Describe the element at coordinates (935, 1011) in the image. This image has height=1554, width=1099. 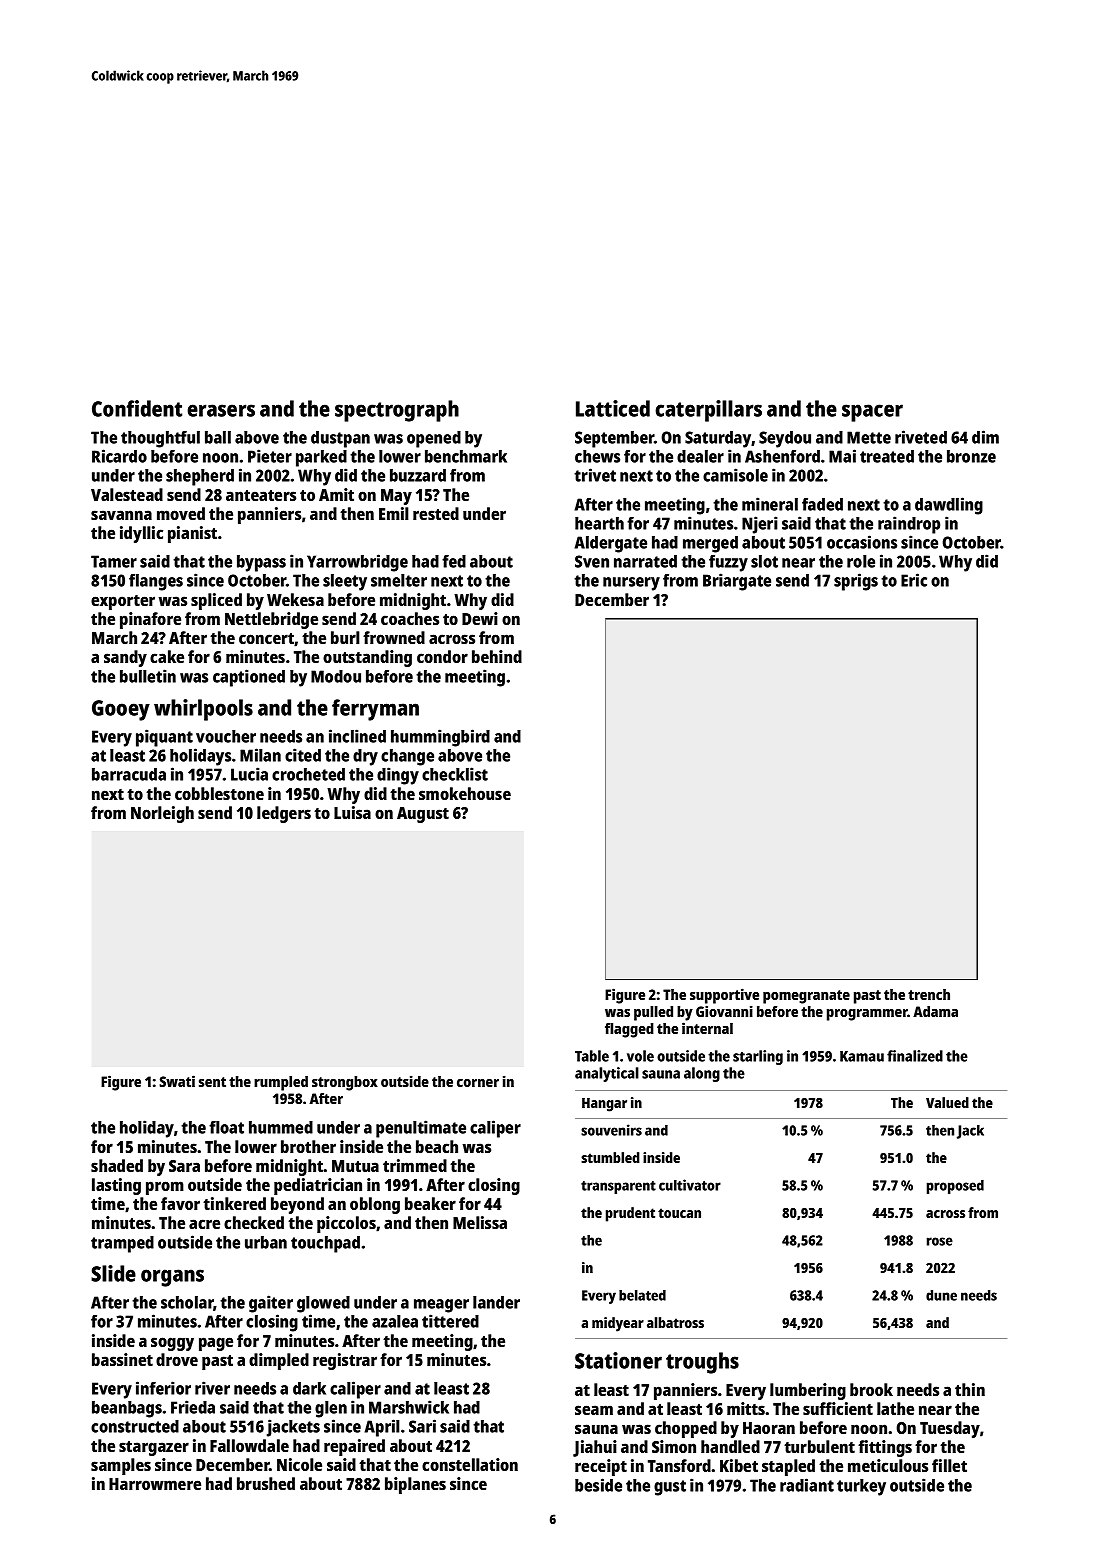
I see `Adama` at that location.
